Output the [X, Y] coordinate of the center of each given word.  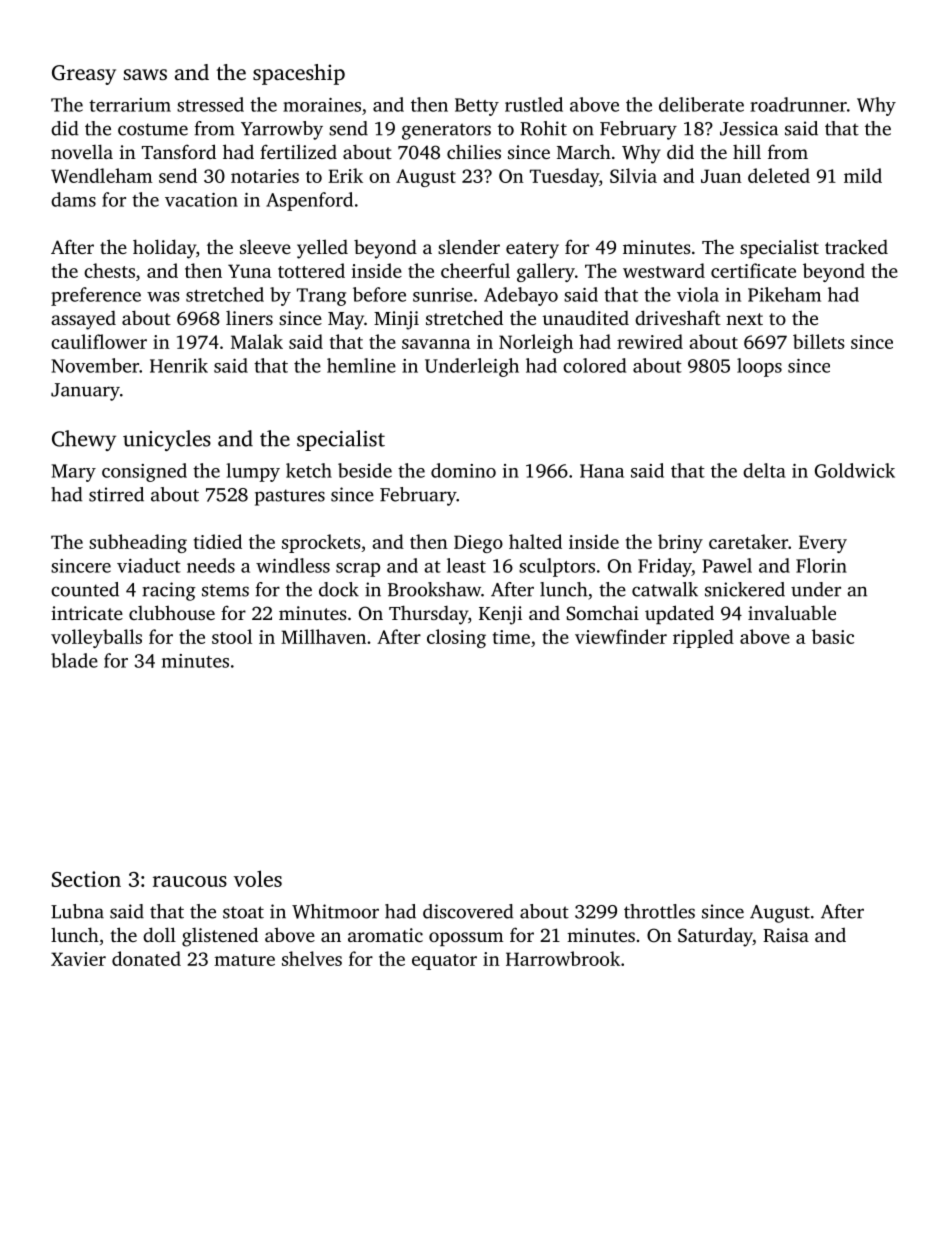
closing [456, 638]
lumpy [253, 472]
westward [664, 270]
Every [823, 544]
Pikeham [784, 294]
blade [74, 660]
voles [258, 878]
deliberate [701, 104]
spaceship [299, 74]
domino [463, 470]
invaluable [792, 612]
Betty [477, 107]
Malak [257, 341]
